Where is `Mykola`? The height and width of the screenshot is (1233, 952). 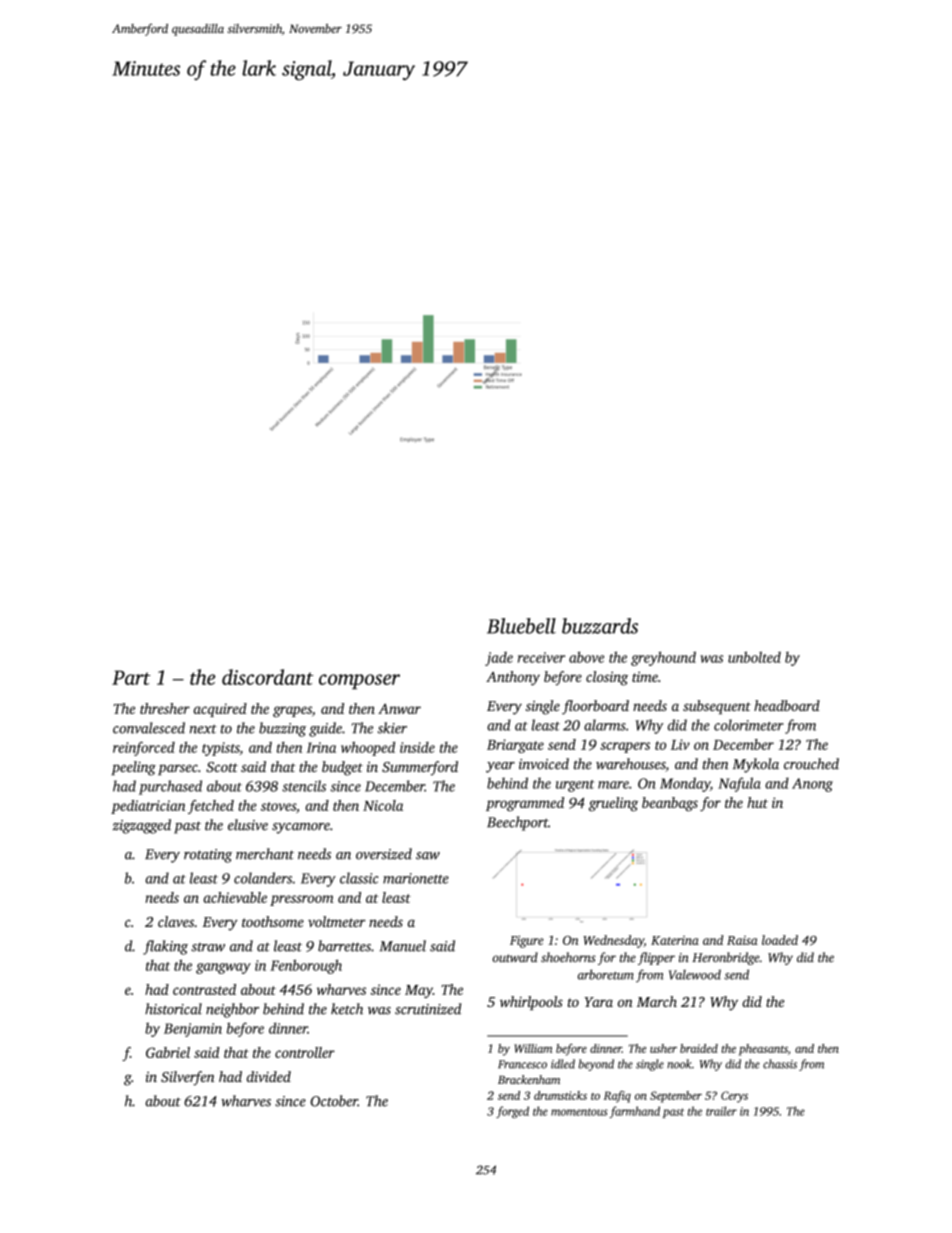
Mykola is located at coordinates (756, 765).
